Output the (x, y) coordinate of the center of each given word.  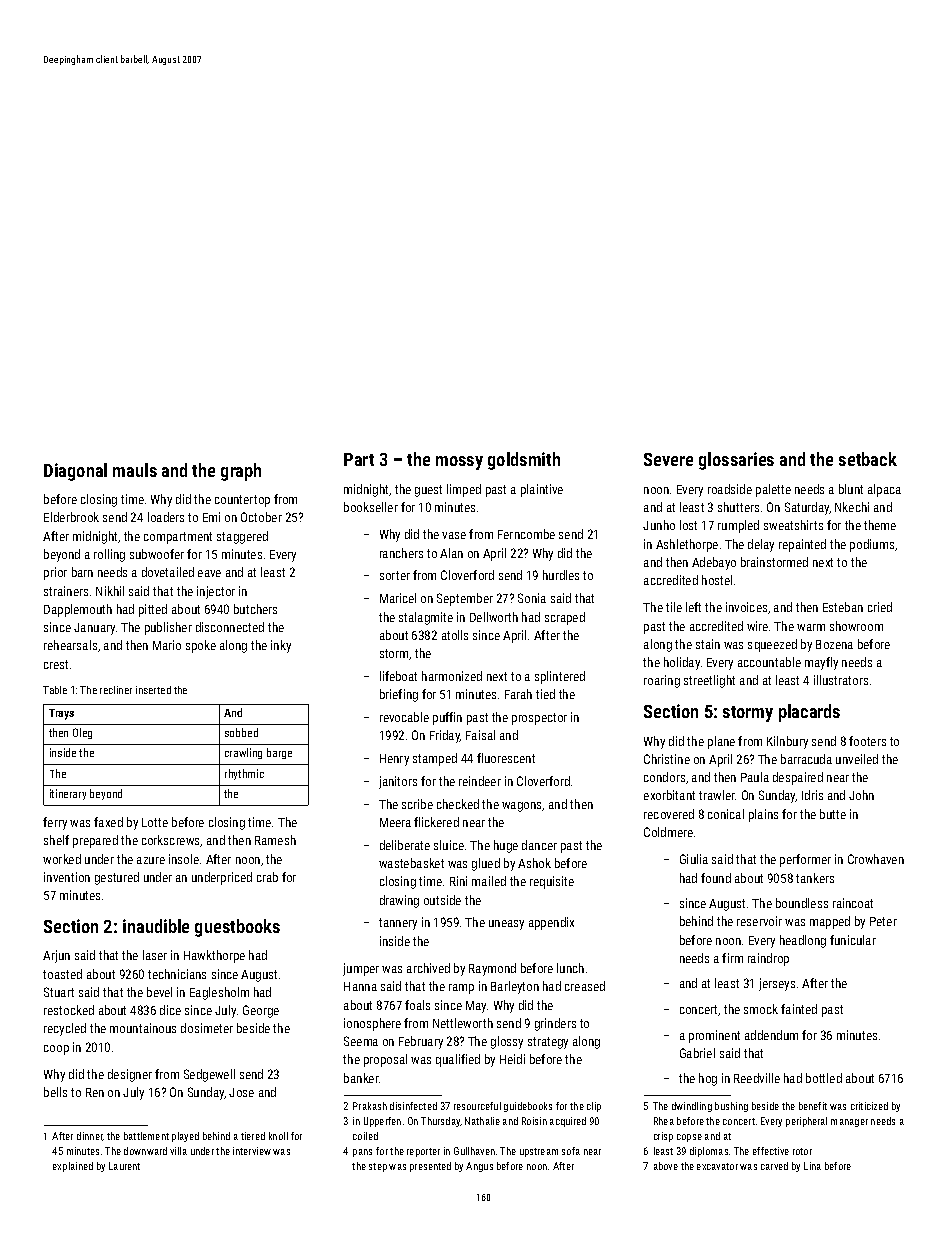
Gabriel (697, 1053)
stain (708, 644)
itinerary (68, 794)
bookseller (371, 507)
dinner (90, 1136)
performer (805, 860)
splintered (560, 677)
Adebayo (714, 563)
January (94, 629)
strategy (548, 1043)
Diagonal (75, 472)
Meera (395, 822)
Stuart (59, 992)
